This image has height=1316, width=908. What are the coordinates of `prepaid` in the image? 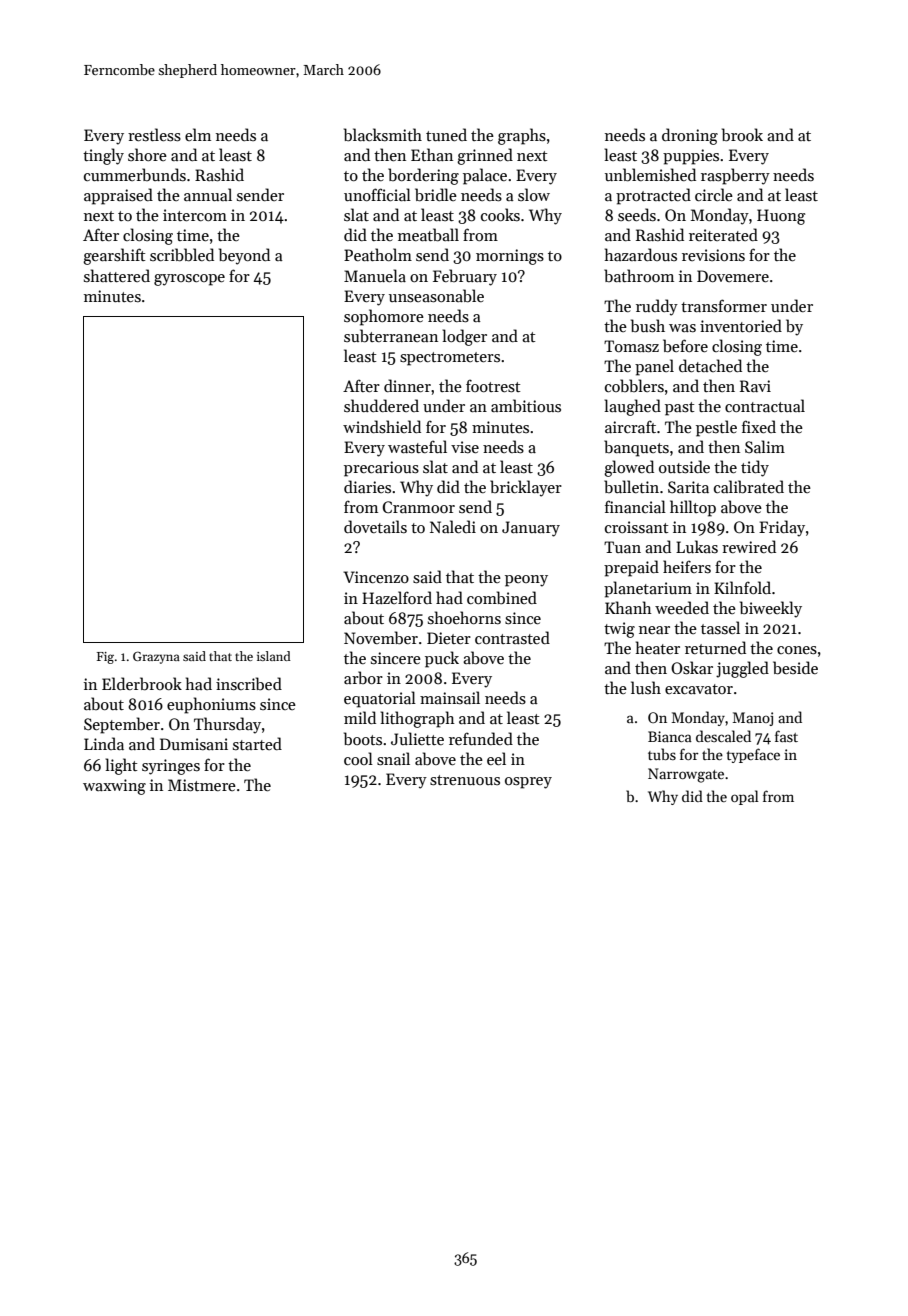 It's located at (631, 568).
